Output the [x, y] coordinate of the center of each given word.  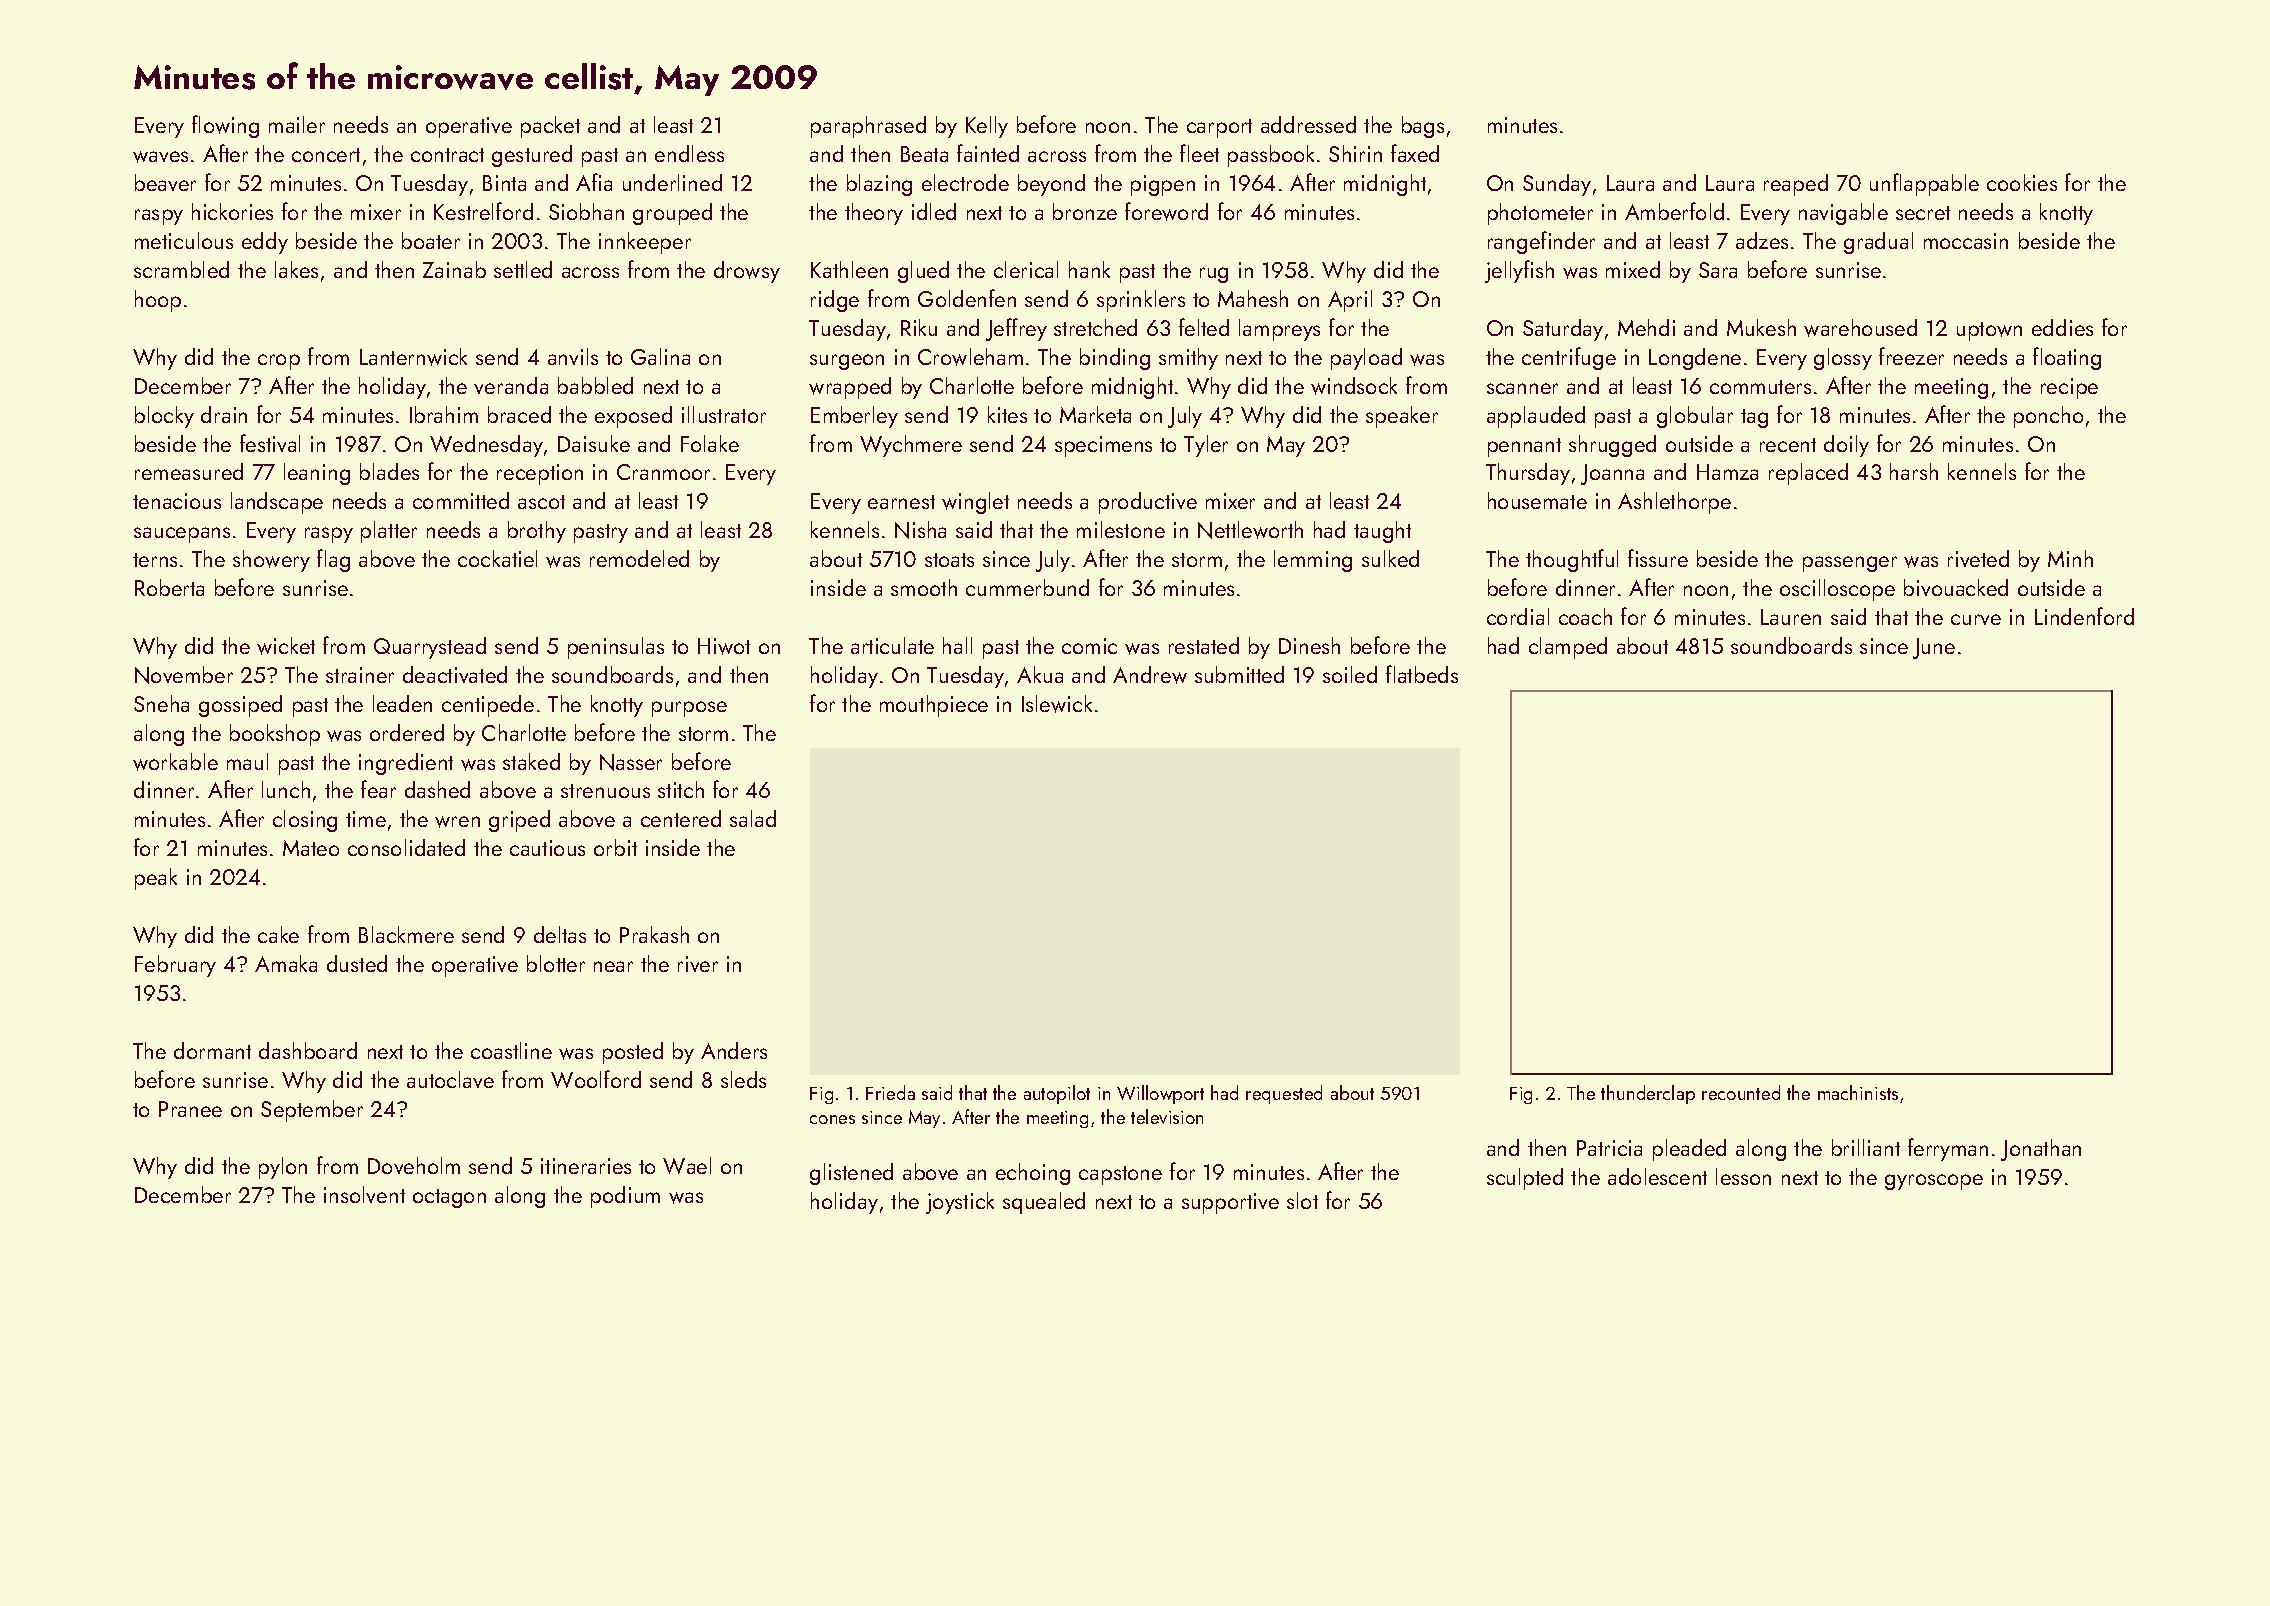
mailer [297, 124]
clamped [1568, 648]
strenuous [605, 791]
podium [625, 1197]
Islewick [1057, 704]
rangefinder [1541, 242]
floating [2067, 358]
